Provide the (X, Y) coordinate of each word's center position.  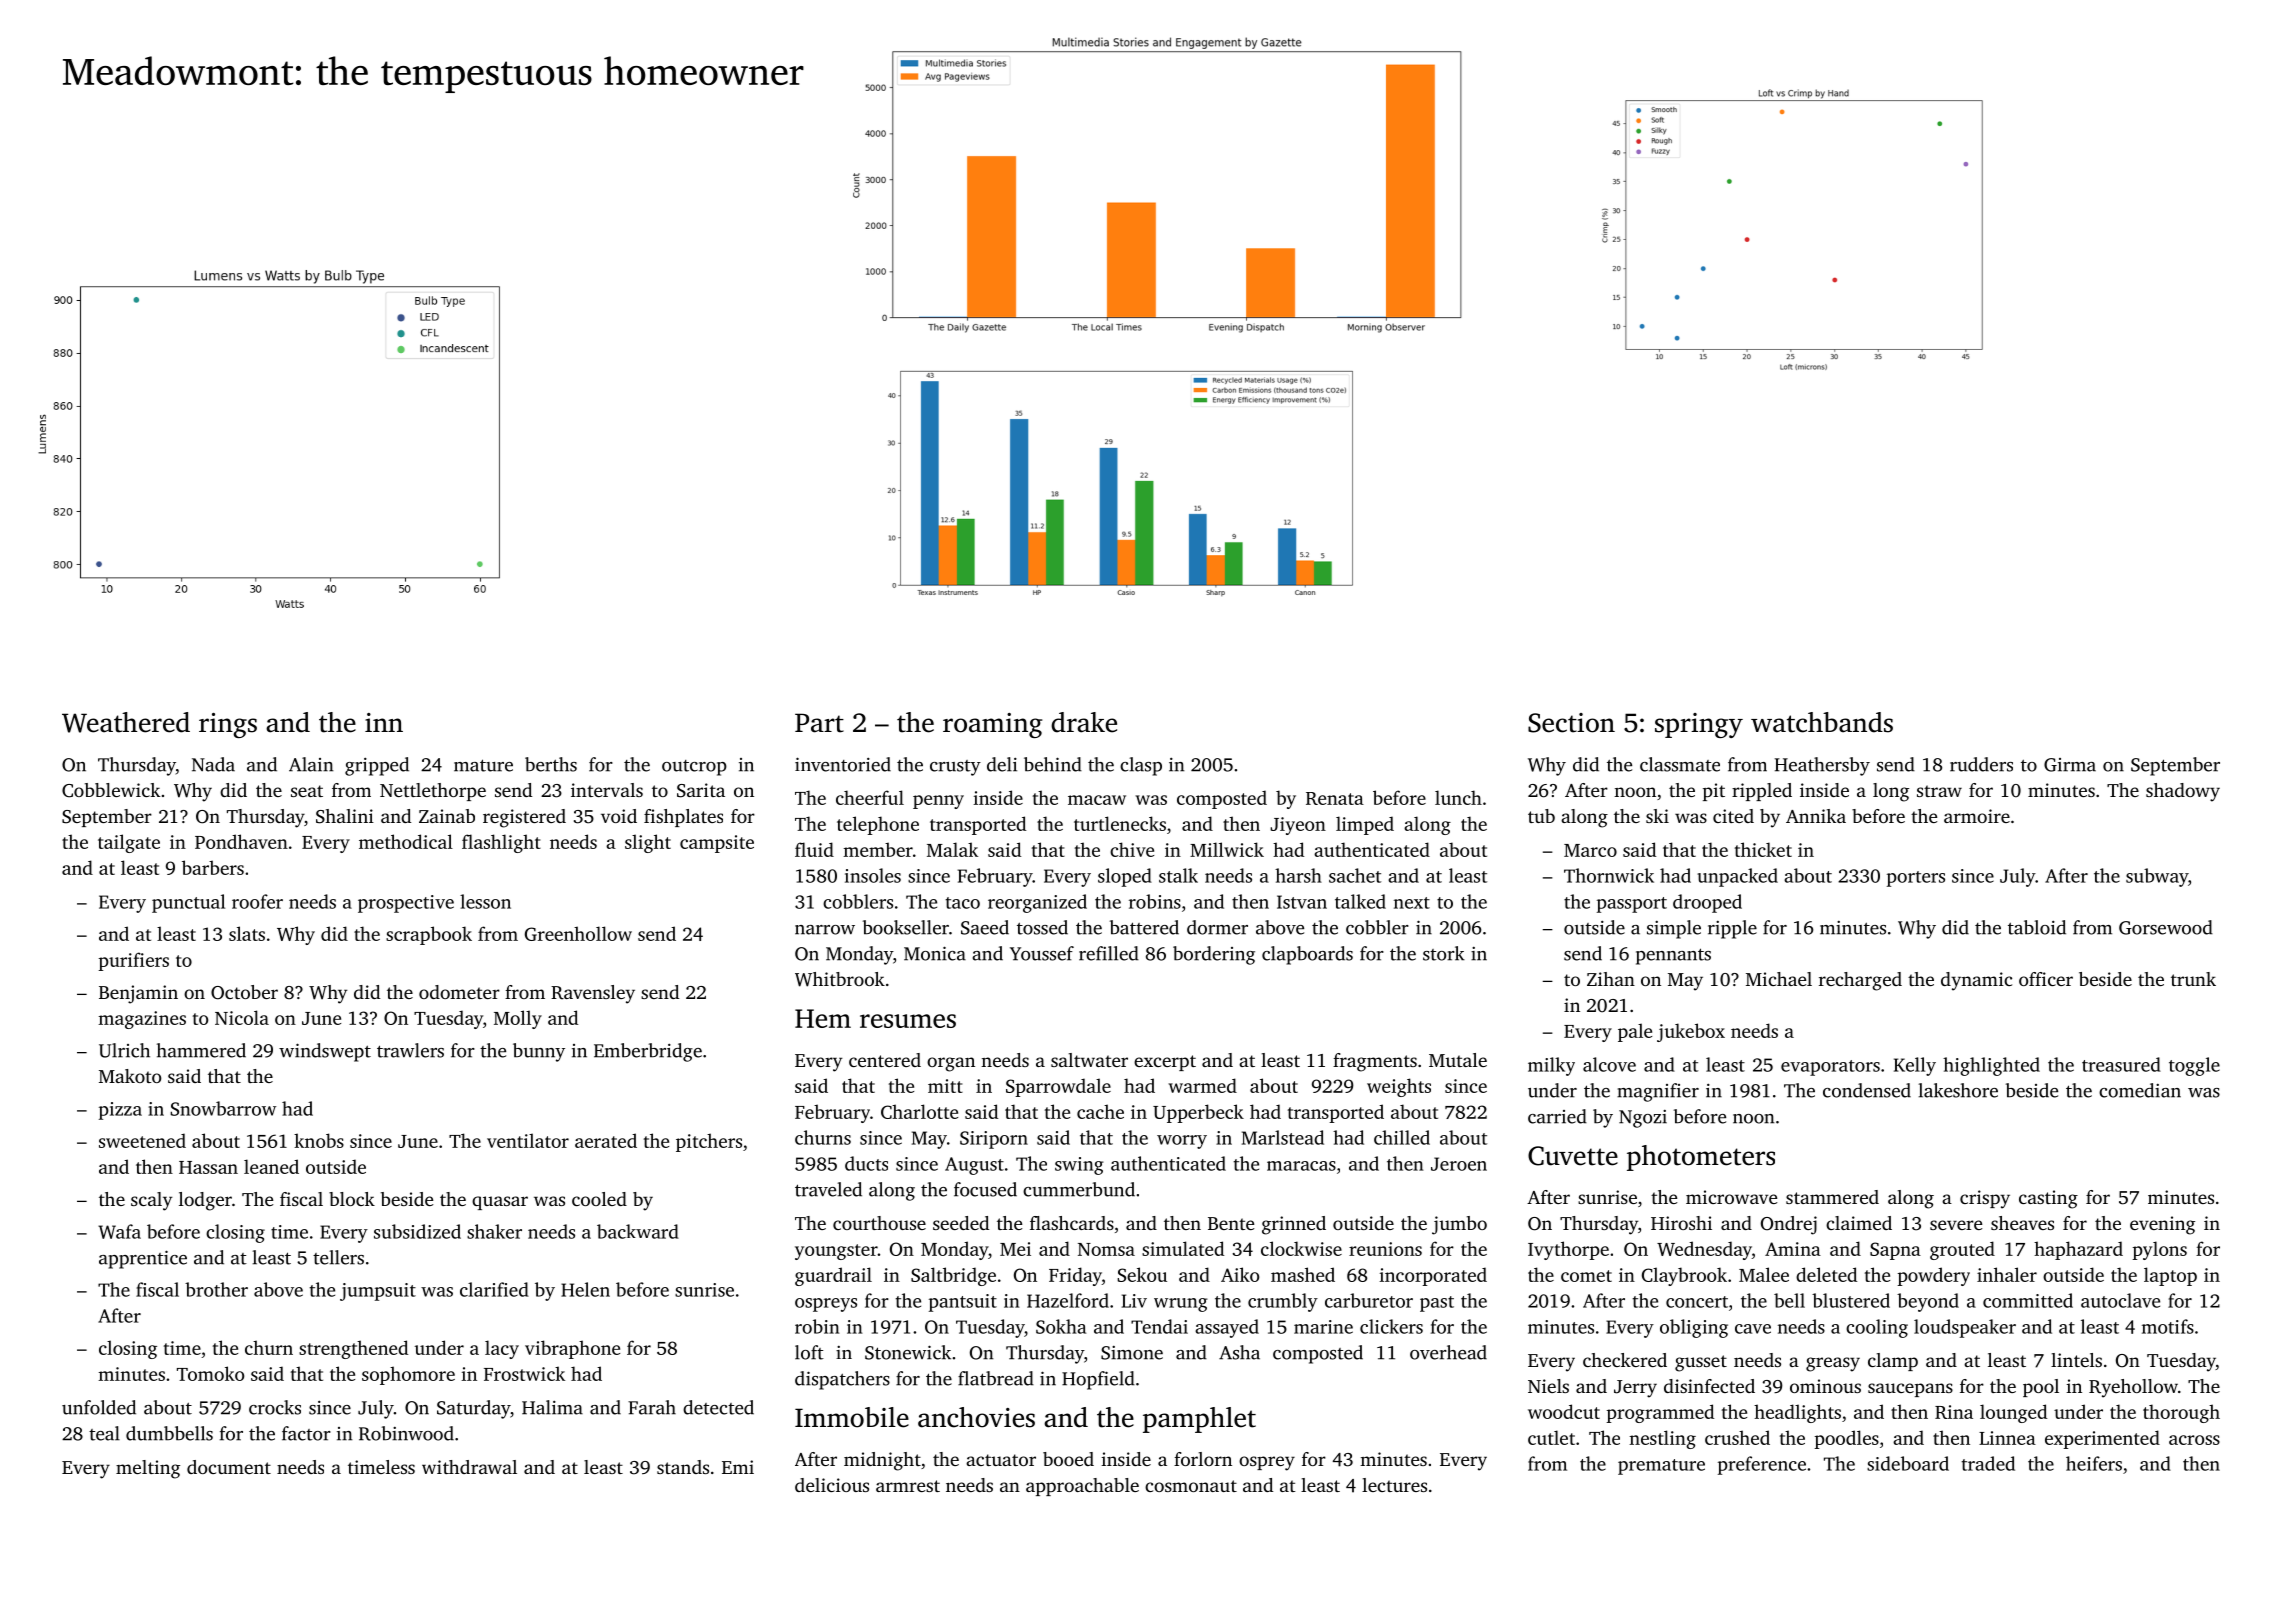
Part (819, 723)
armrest (908, 1486)
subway (2157, 877)
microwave (1731, 1197)
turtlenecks (1120, 823)
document (229, 1467)
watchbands (1822, 722)
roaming (992, 725)
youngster (836, 1252)
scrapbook (429, 935)
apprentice (143, 1259)
